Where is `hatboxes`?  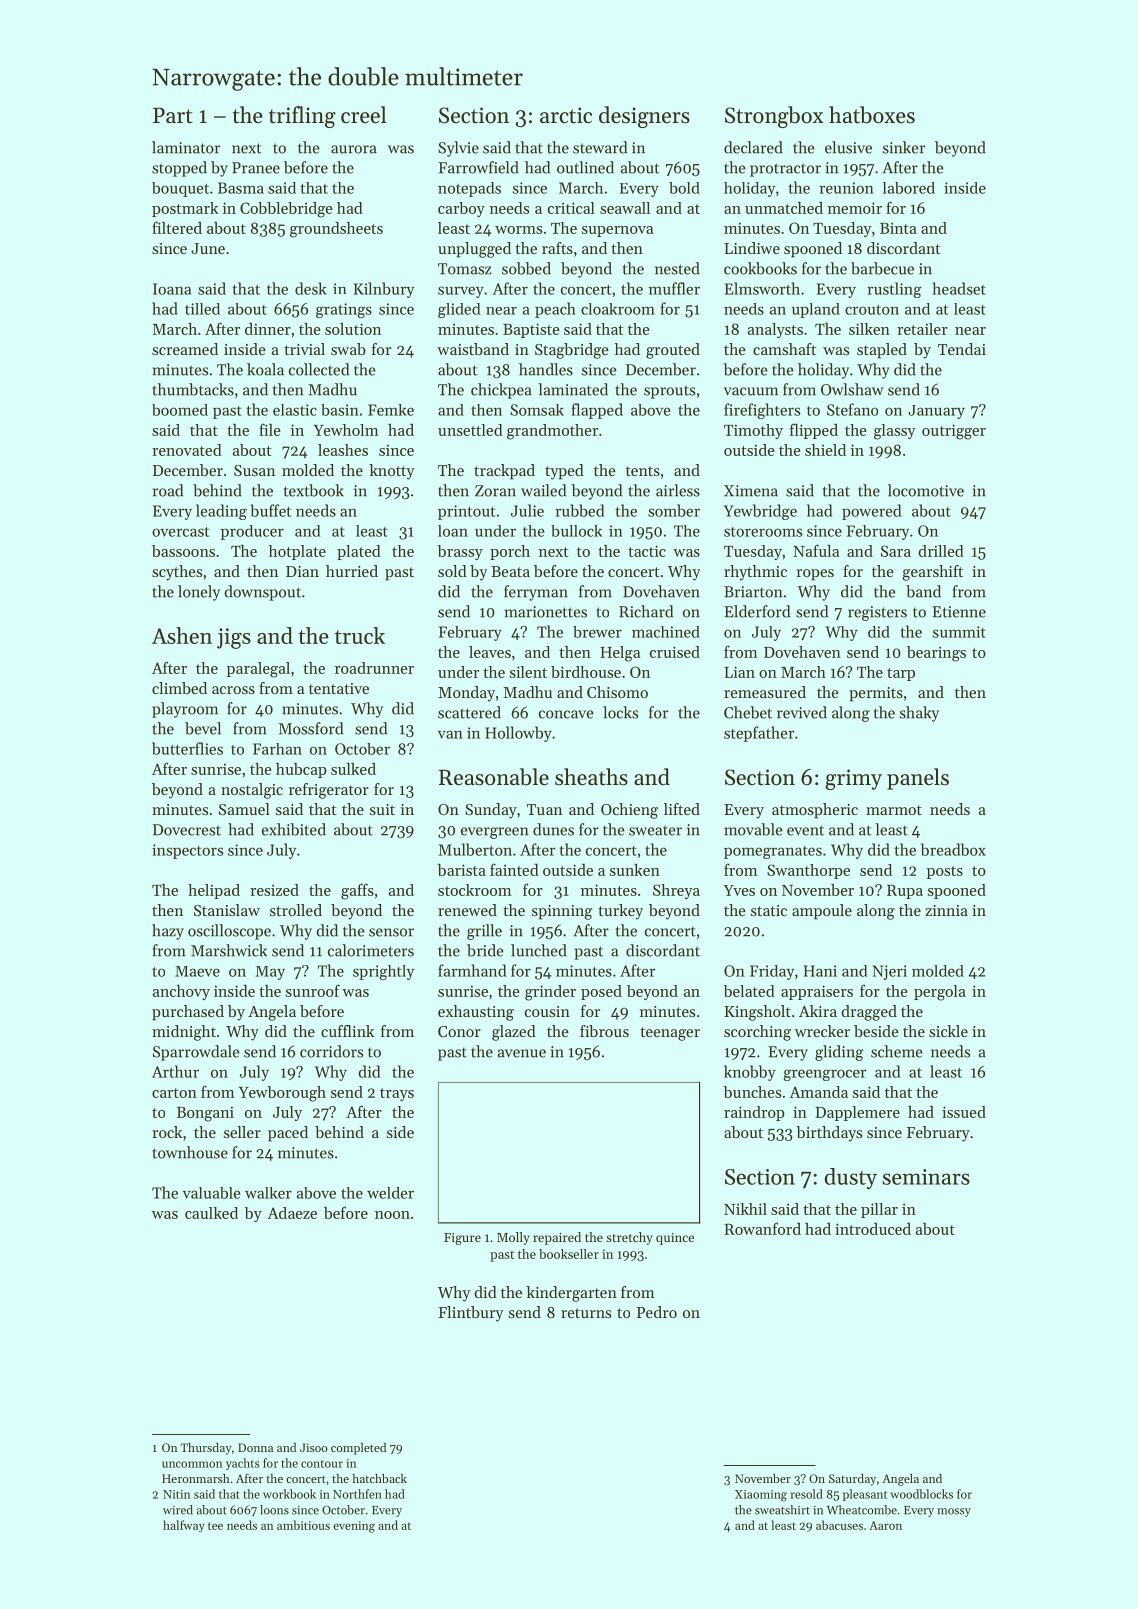
hatboxes is located at coordinates (872, 115).
